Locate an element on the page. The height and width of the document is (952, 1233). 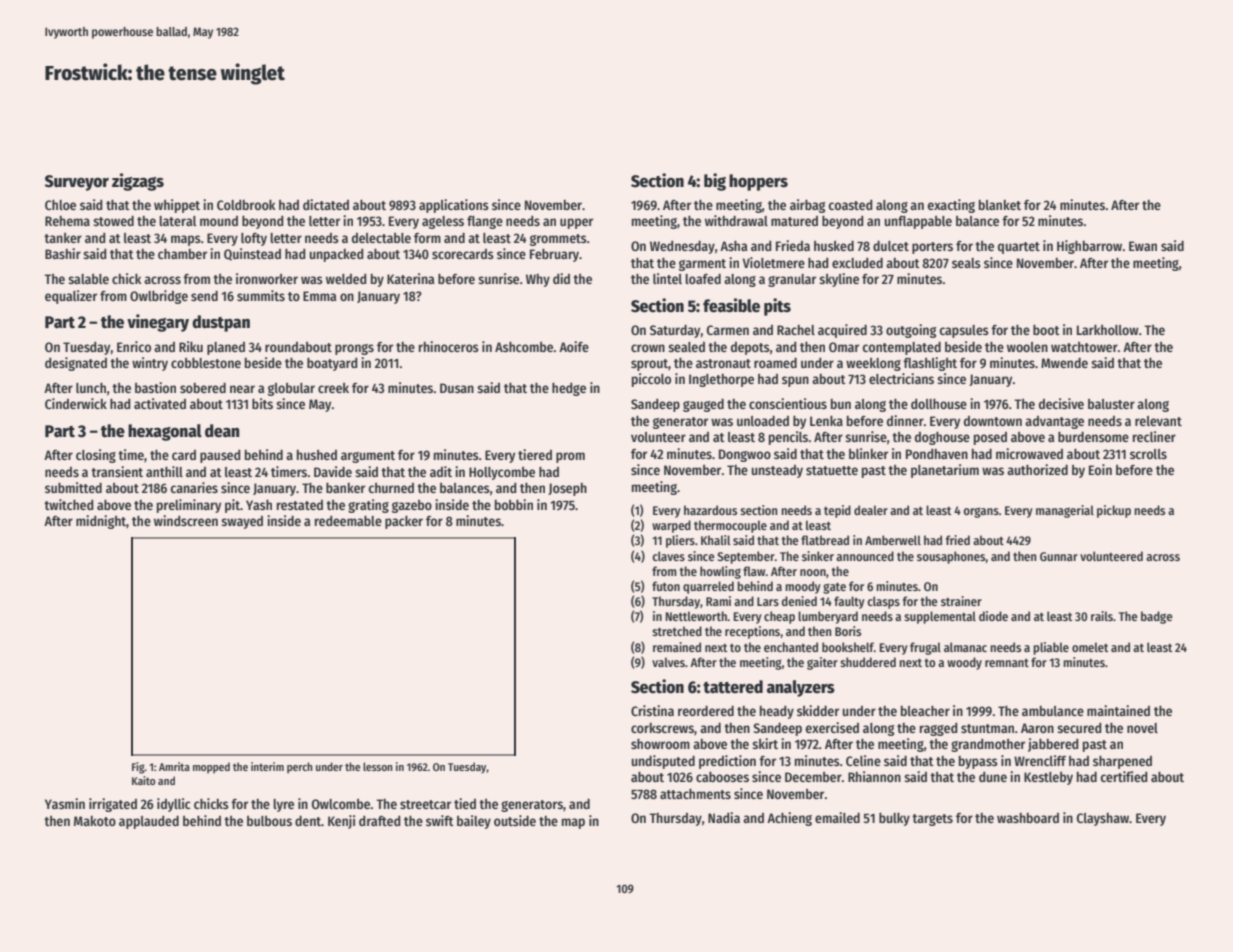
hoppers is located at coordinates (758, 182).
